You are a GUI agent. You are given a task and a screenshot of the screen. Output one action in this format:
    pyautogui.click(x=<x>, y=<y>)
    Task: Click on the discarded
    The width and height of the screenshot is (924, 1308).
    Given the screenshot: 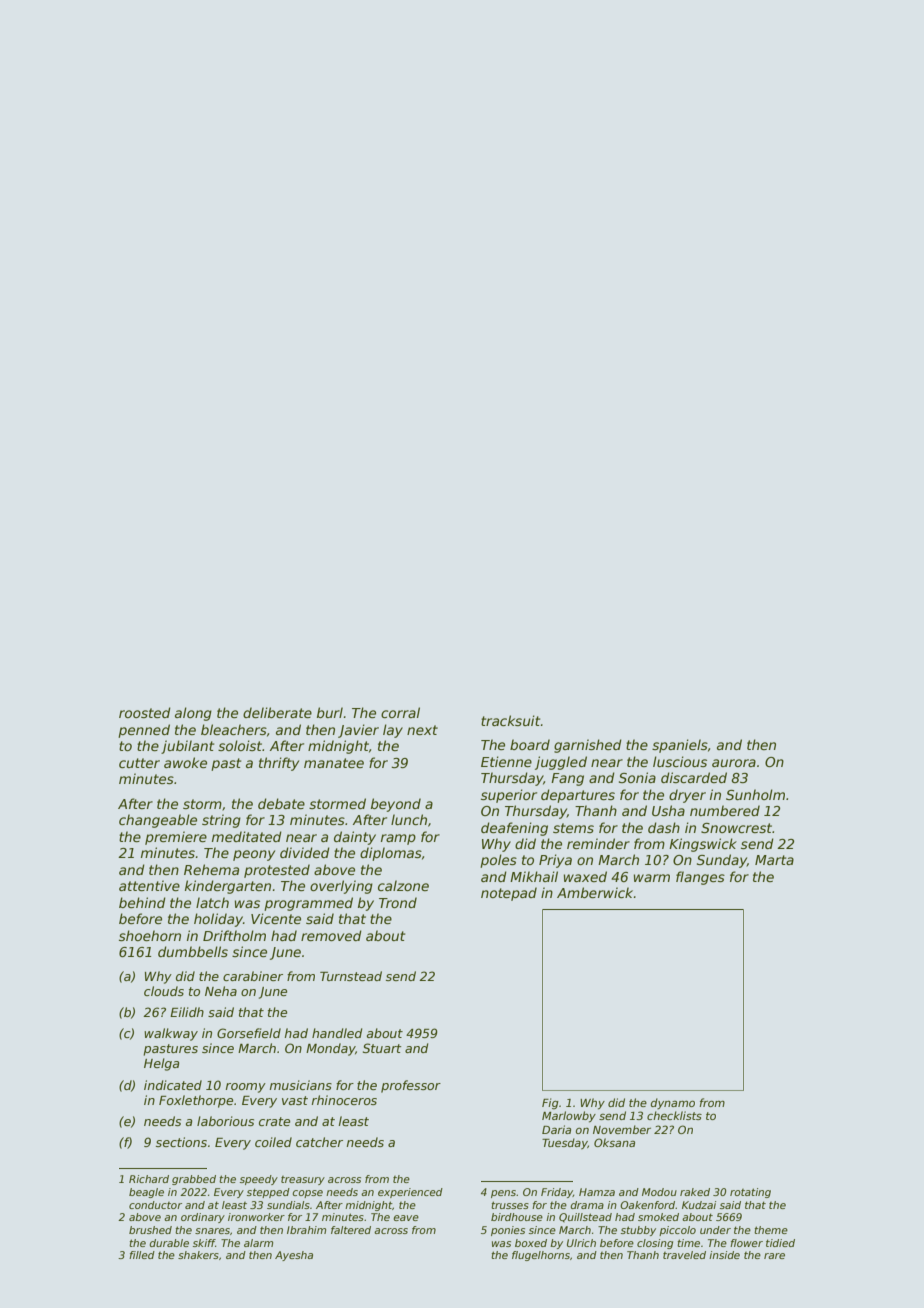 What is the action you would take?
    pyautogui.click(x=694, y=777)
